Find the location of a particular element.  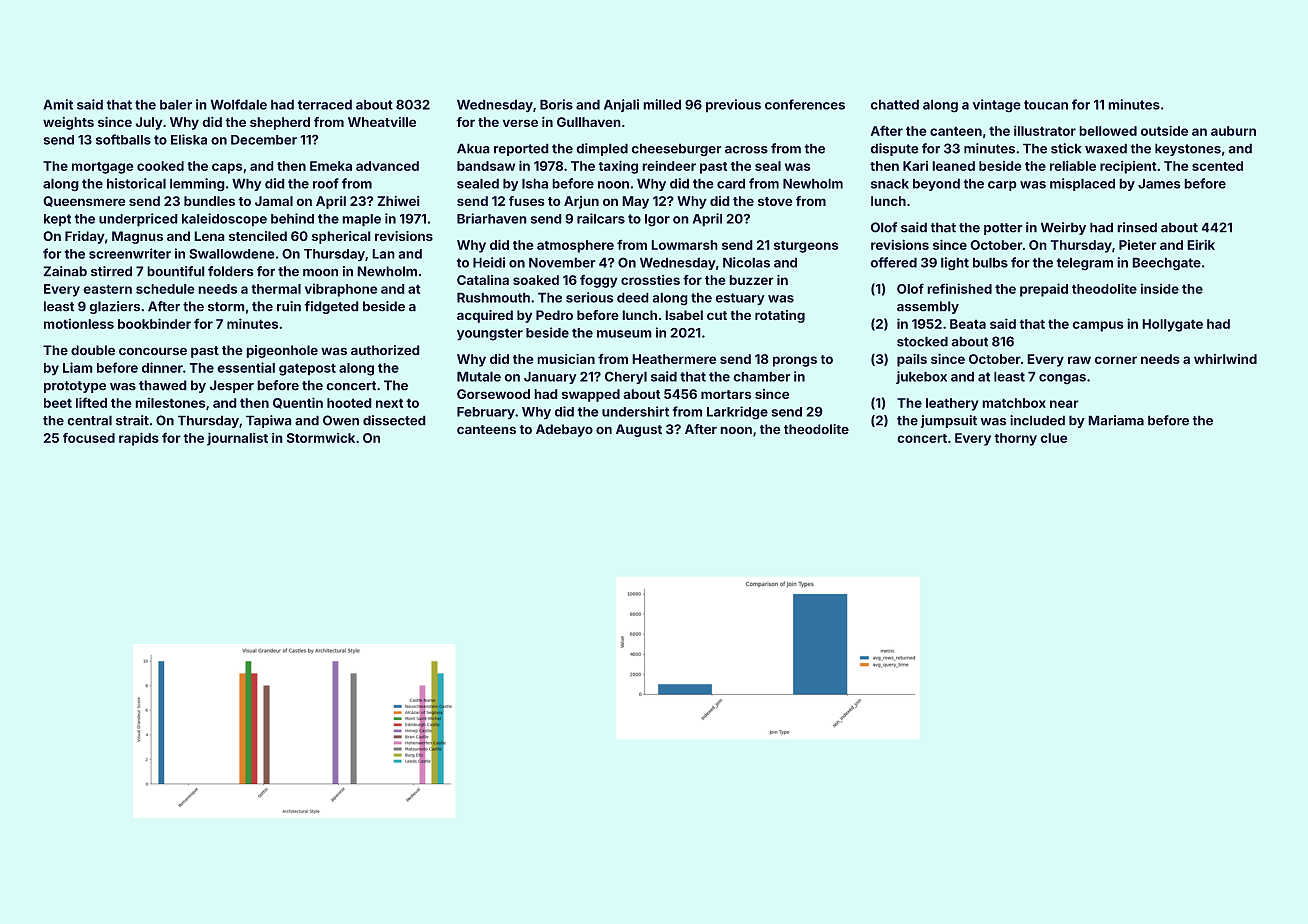

kept is located at coordinates (57, 220).
